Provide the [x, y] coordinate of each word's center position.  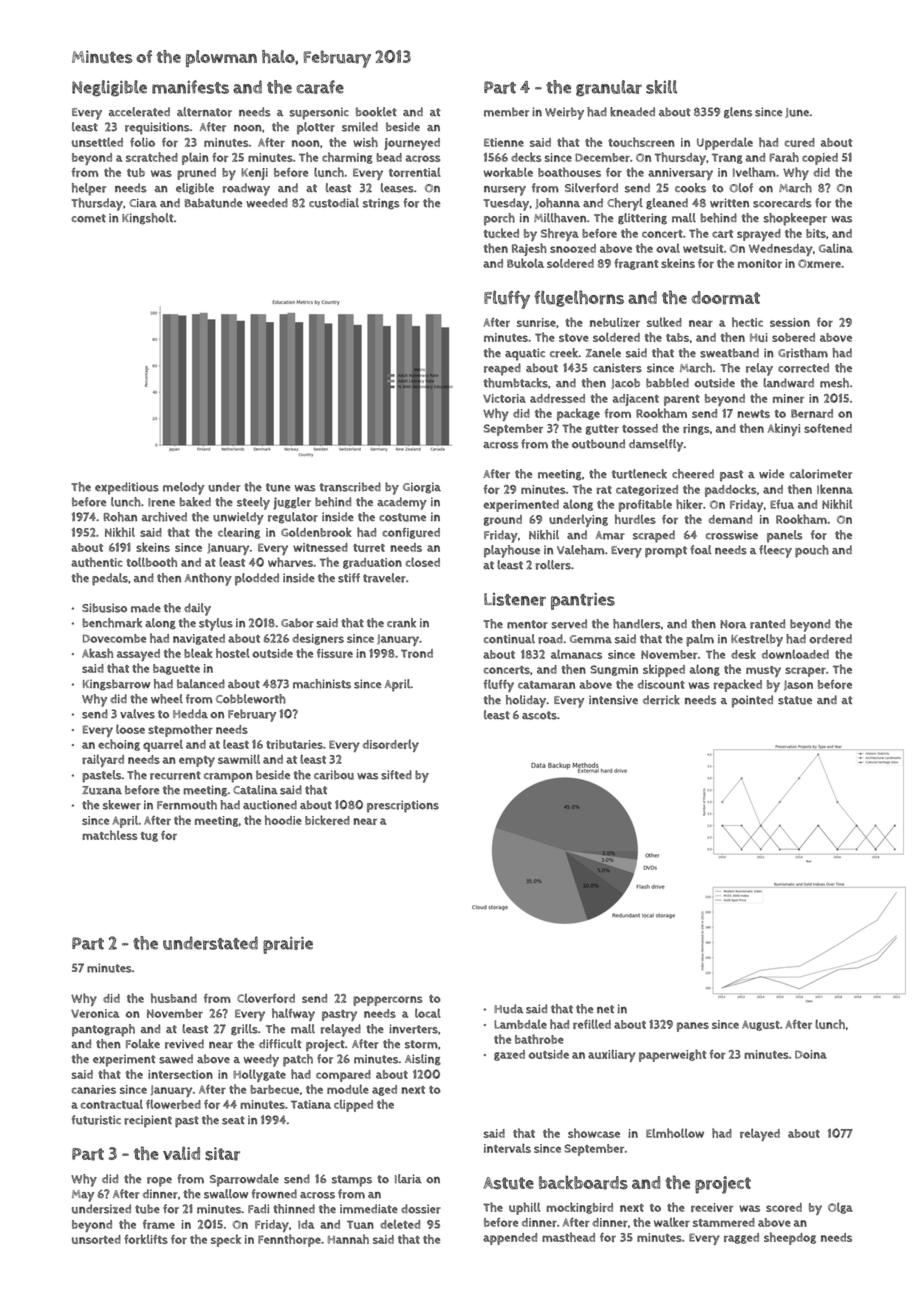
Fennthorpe [289, 1240]
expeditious [127, 488]
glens [738, 113]
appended [510, 1239]
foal [700, 550]
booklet [376, 112]
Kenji [254, 174]
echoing [119, 745]
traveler [384, 578]
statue [795, 700]
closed [423, 562]
